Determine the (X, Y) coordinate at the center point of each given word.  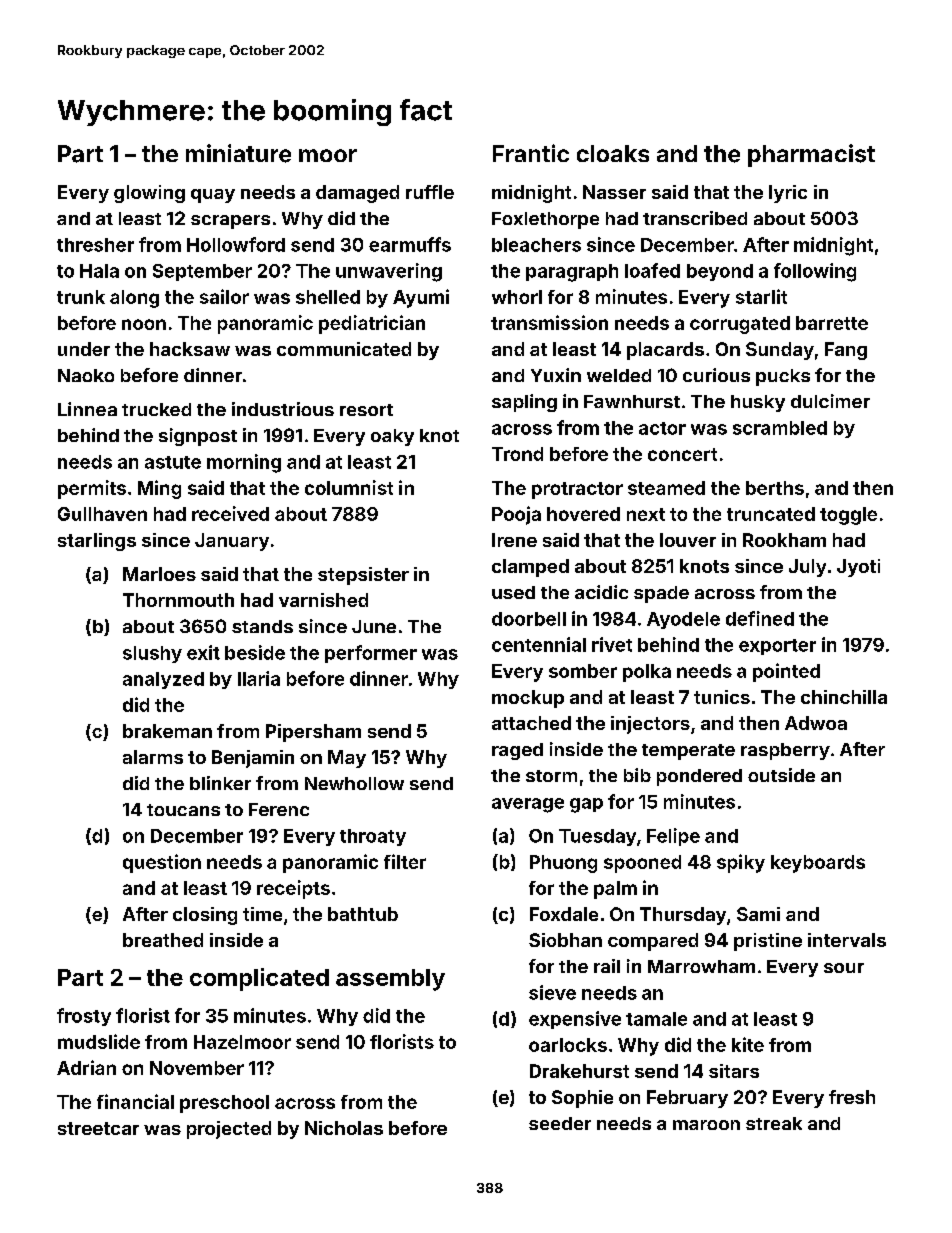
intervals (847, 940)
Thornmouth (178, 600)
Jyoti (858, 568)
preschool (224, 1104)
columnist (349, 487)
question (162, 863)
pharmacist (811, 155)
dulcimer (830, 401)
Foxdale (564, 914)
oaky (392, 437)
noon (144, 324)
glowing (149, 194)
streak (774, 1123)
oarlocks (568, 1045)
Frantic (531, 153)
